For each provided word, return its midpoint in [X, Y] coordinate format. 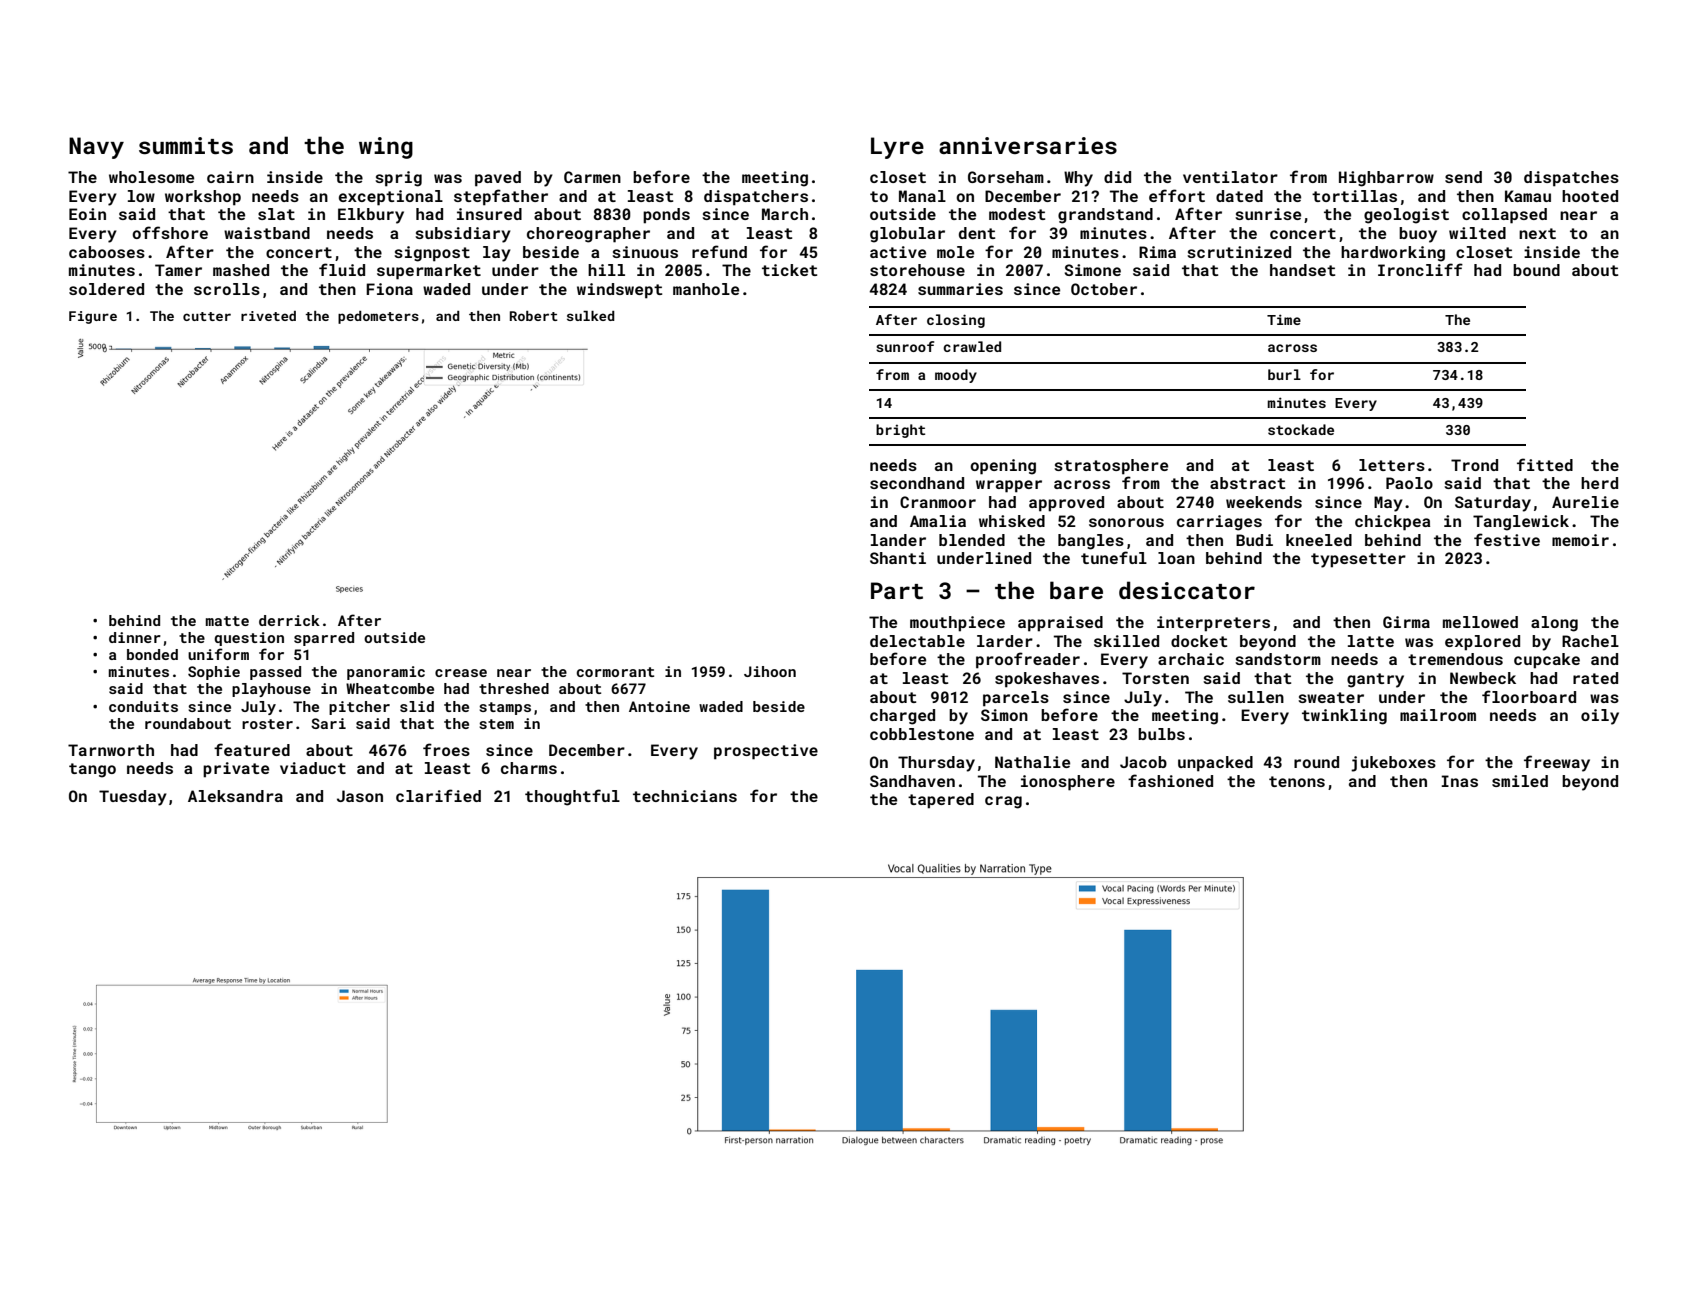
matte [227, 621]
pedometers [378, 317]
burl [1284, 374]
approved [1066, 504]
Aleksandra [235, 796]
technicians [685, 796]
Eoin [87, 214]
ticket [789, 270]
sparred [324, 639]
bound [1536, 270]
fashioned [1170, 780]
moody [956, 376]
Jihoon [770, 671]
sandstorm [1278, 659]
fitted [1545, 464]
